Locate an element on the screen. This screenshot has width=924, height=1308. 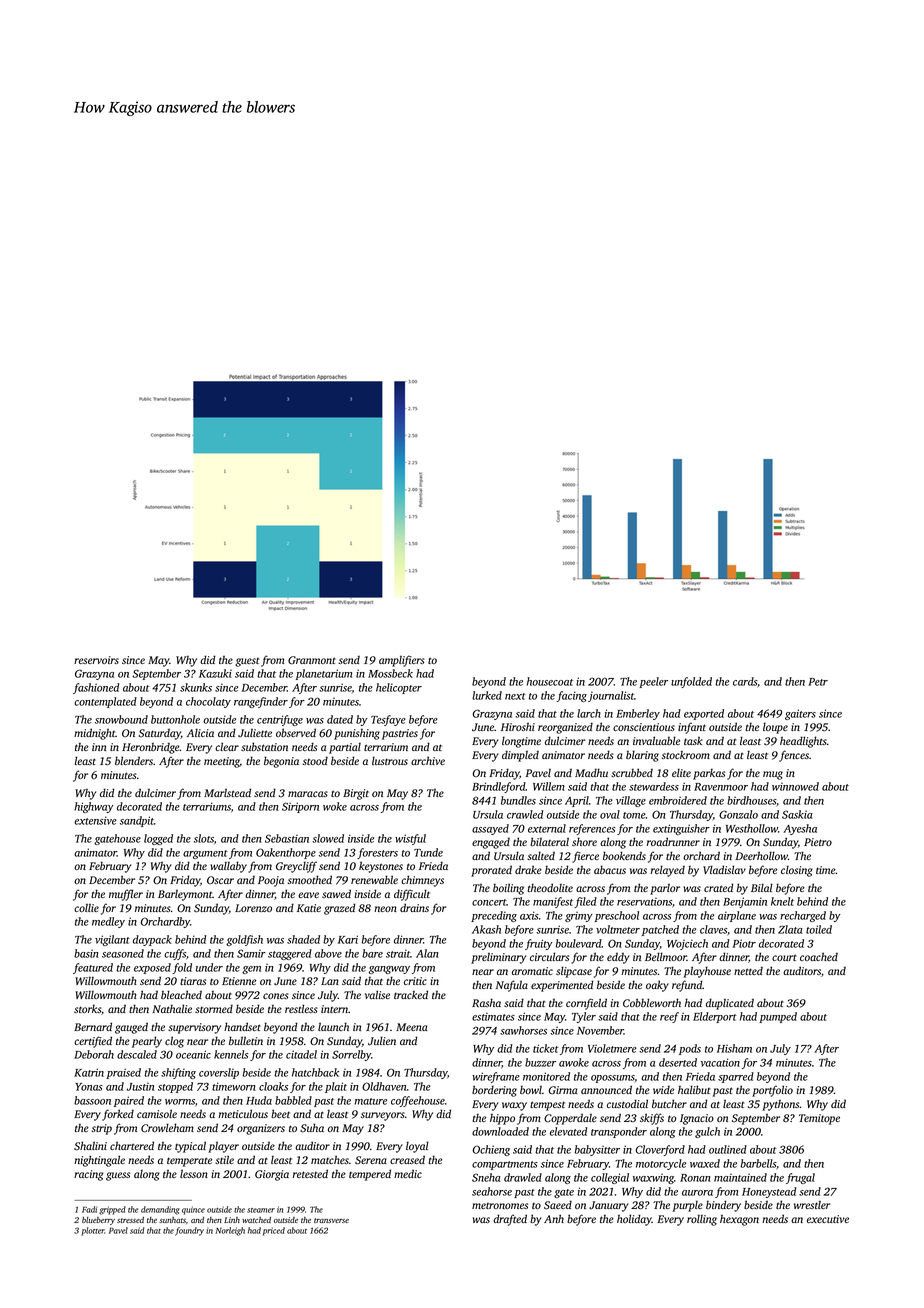
cloaks is located at coordinates (273, 1086).
